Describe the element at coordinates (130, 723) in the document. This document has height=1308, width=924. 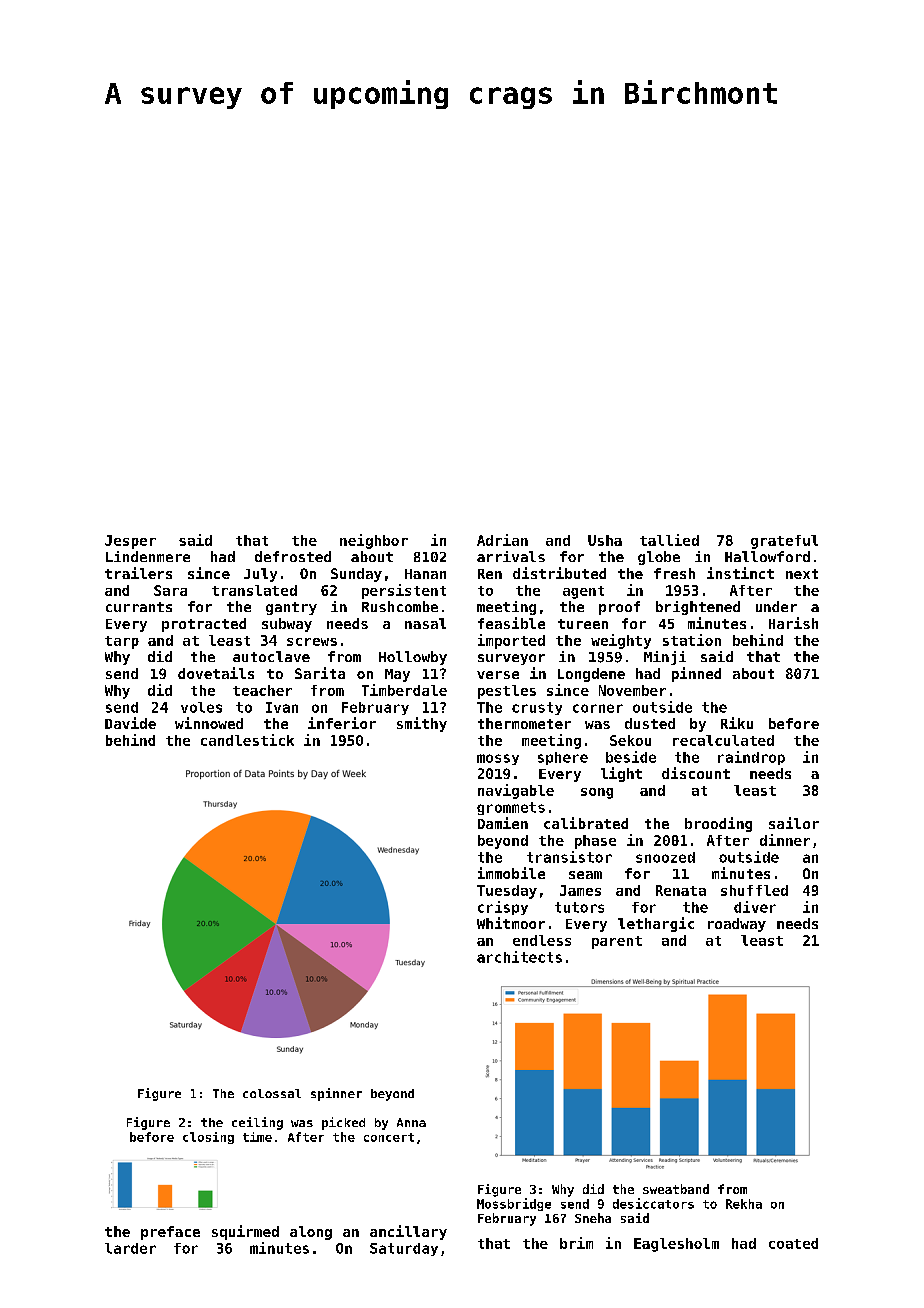
I see `Davide` at that location.
